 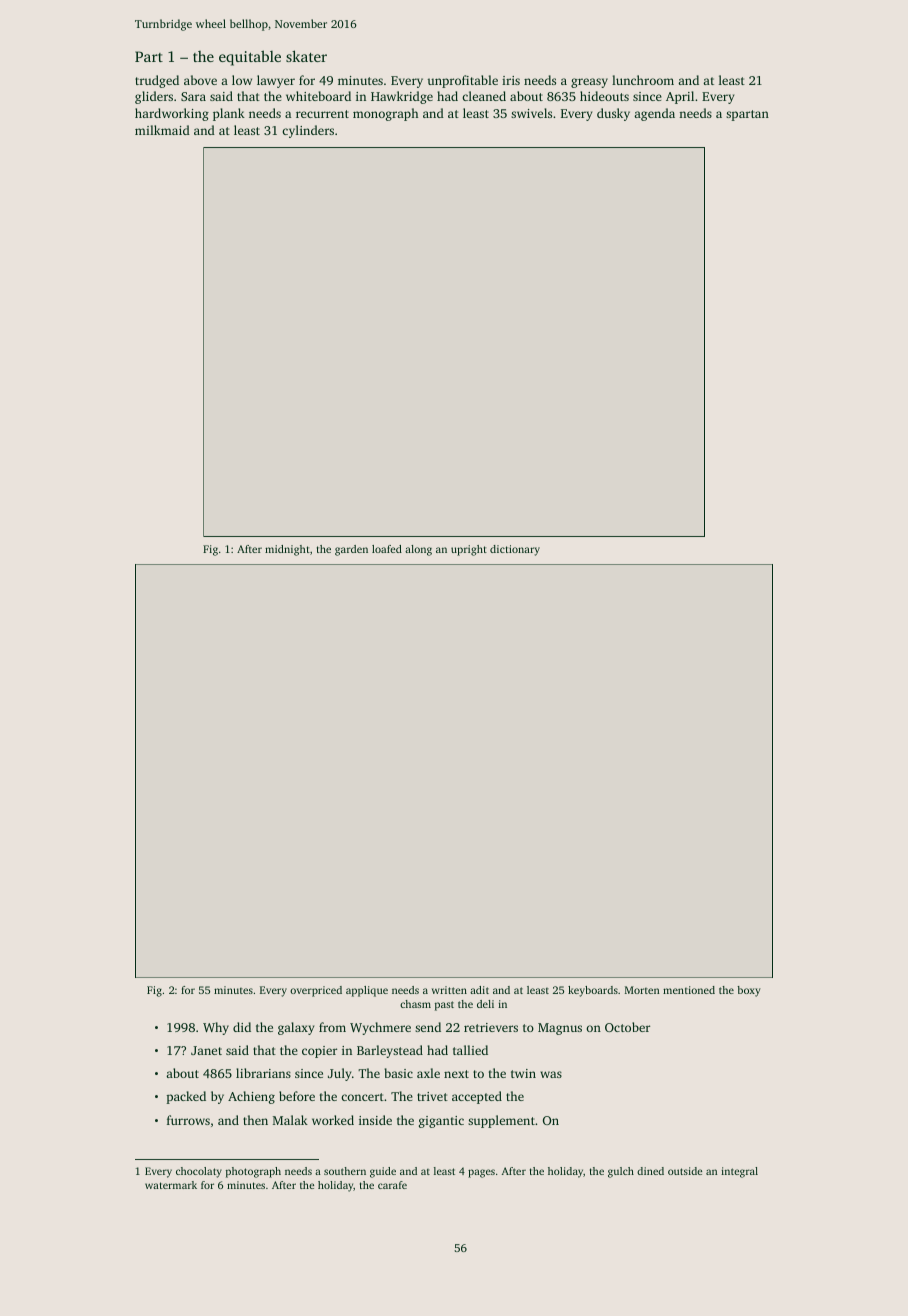 I want to click on Malak, so click(x=290, y=1120).
